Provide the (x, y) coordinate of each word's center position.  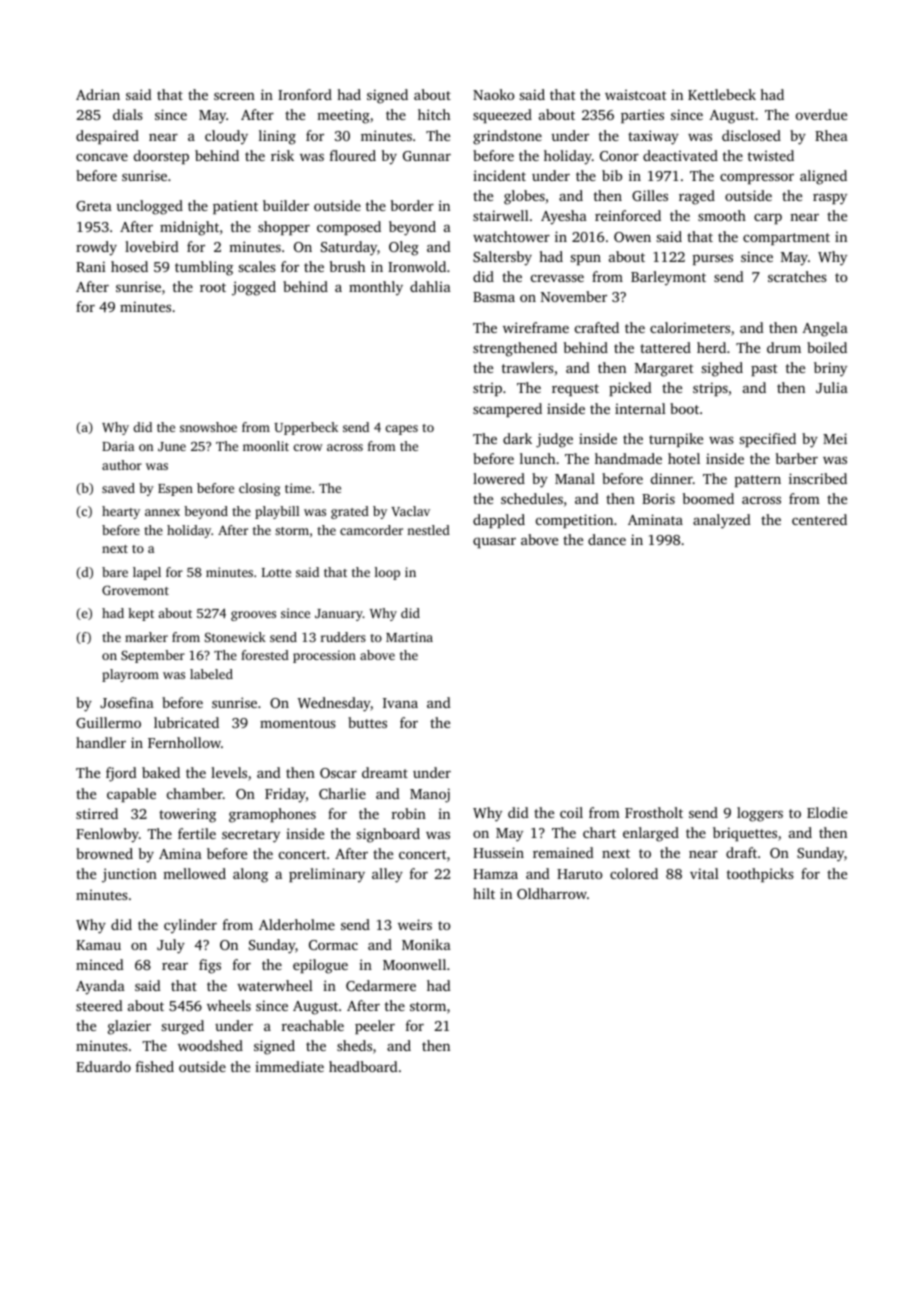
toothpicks (760, 875)
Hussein (498, 852)
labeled (211, 674)
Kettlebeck (722, 94)
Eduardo (103, 1066)
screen (234, 96)
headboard (363, 1066)
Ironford (305, 94)
